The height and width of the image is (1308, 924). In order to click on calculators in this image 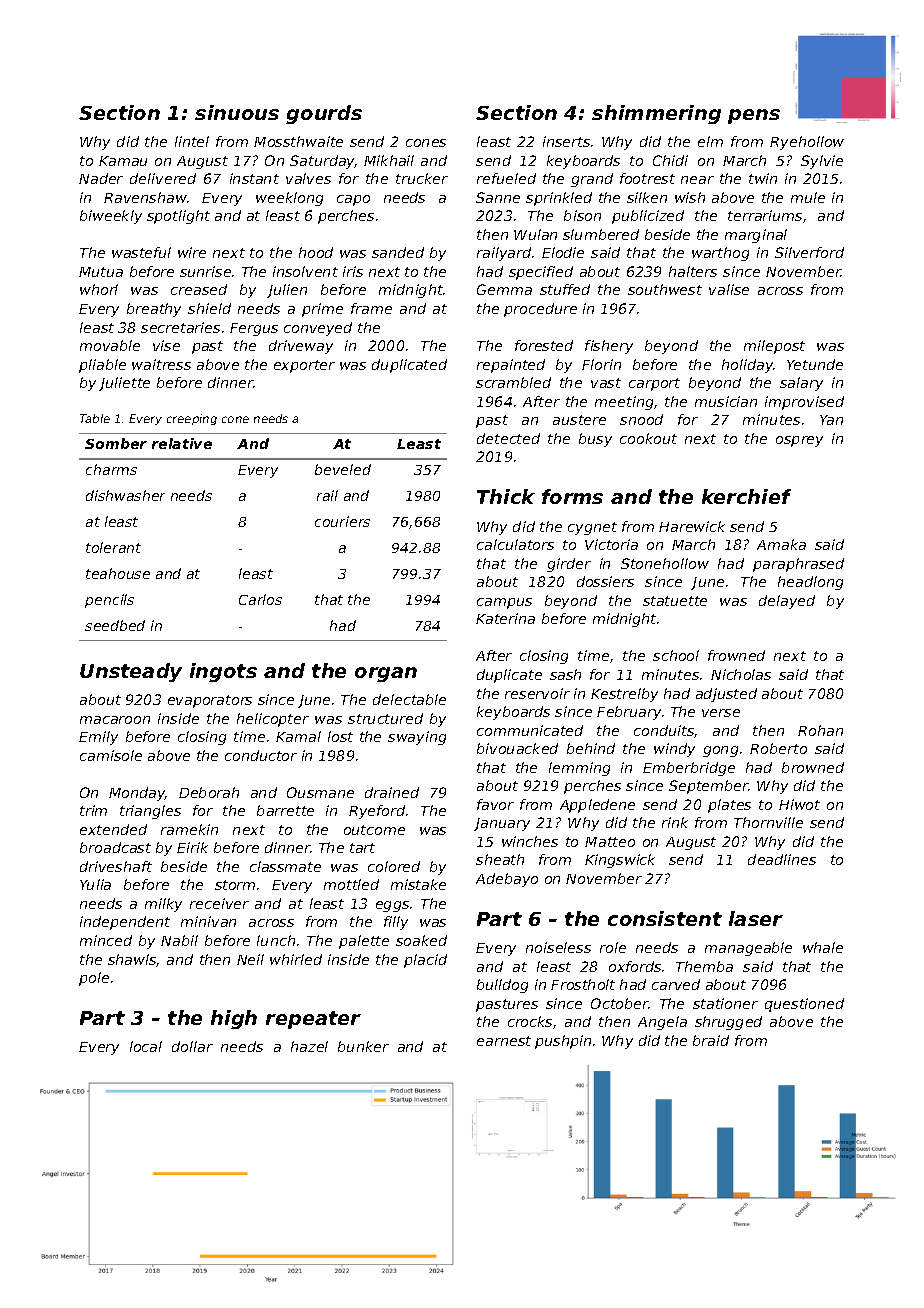, I will do `click(515, 544)`.
